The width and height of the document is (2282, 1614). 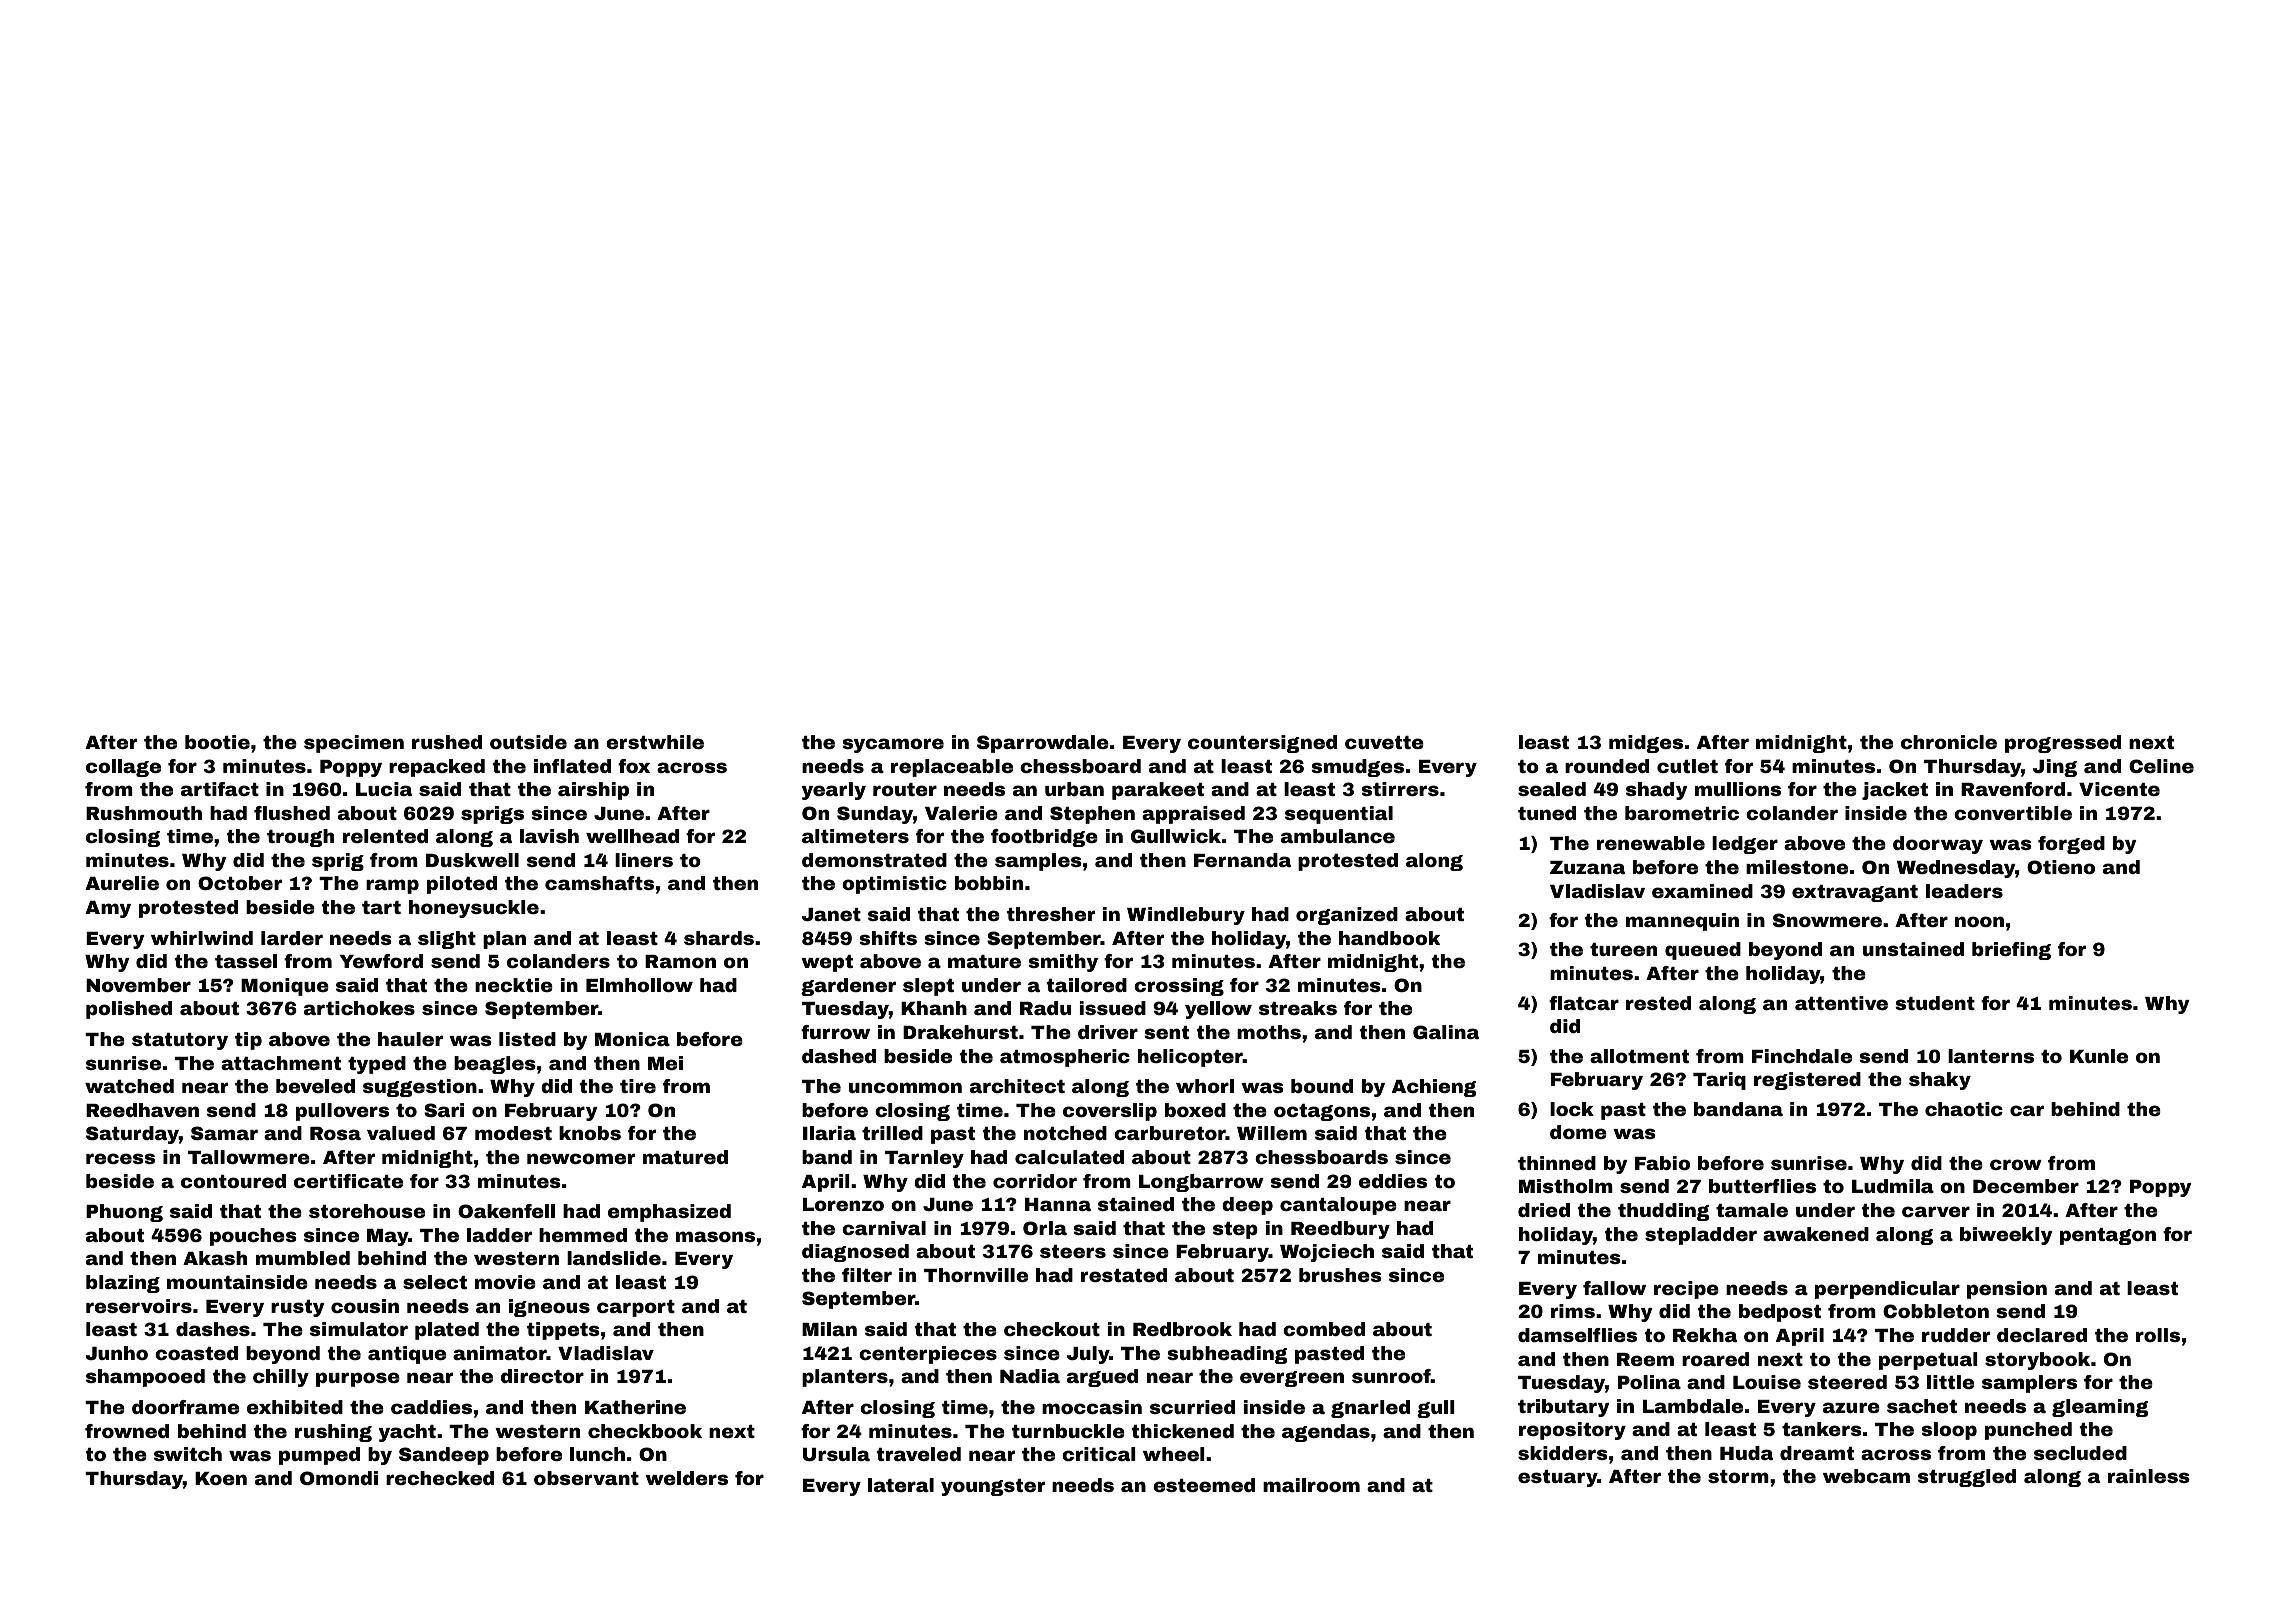 What do you see at coordinates (1682, 813) in the document?
I see `barometric` at bounding box center [1682, 813].
